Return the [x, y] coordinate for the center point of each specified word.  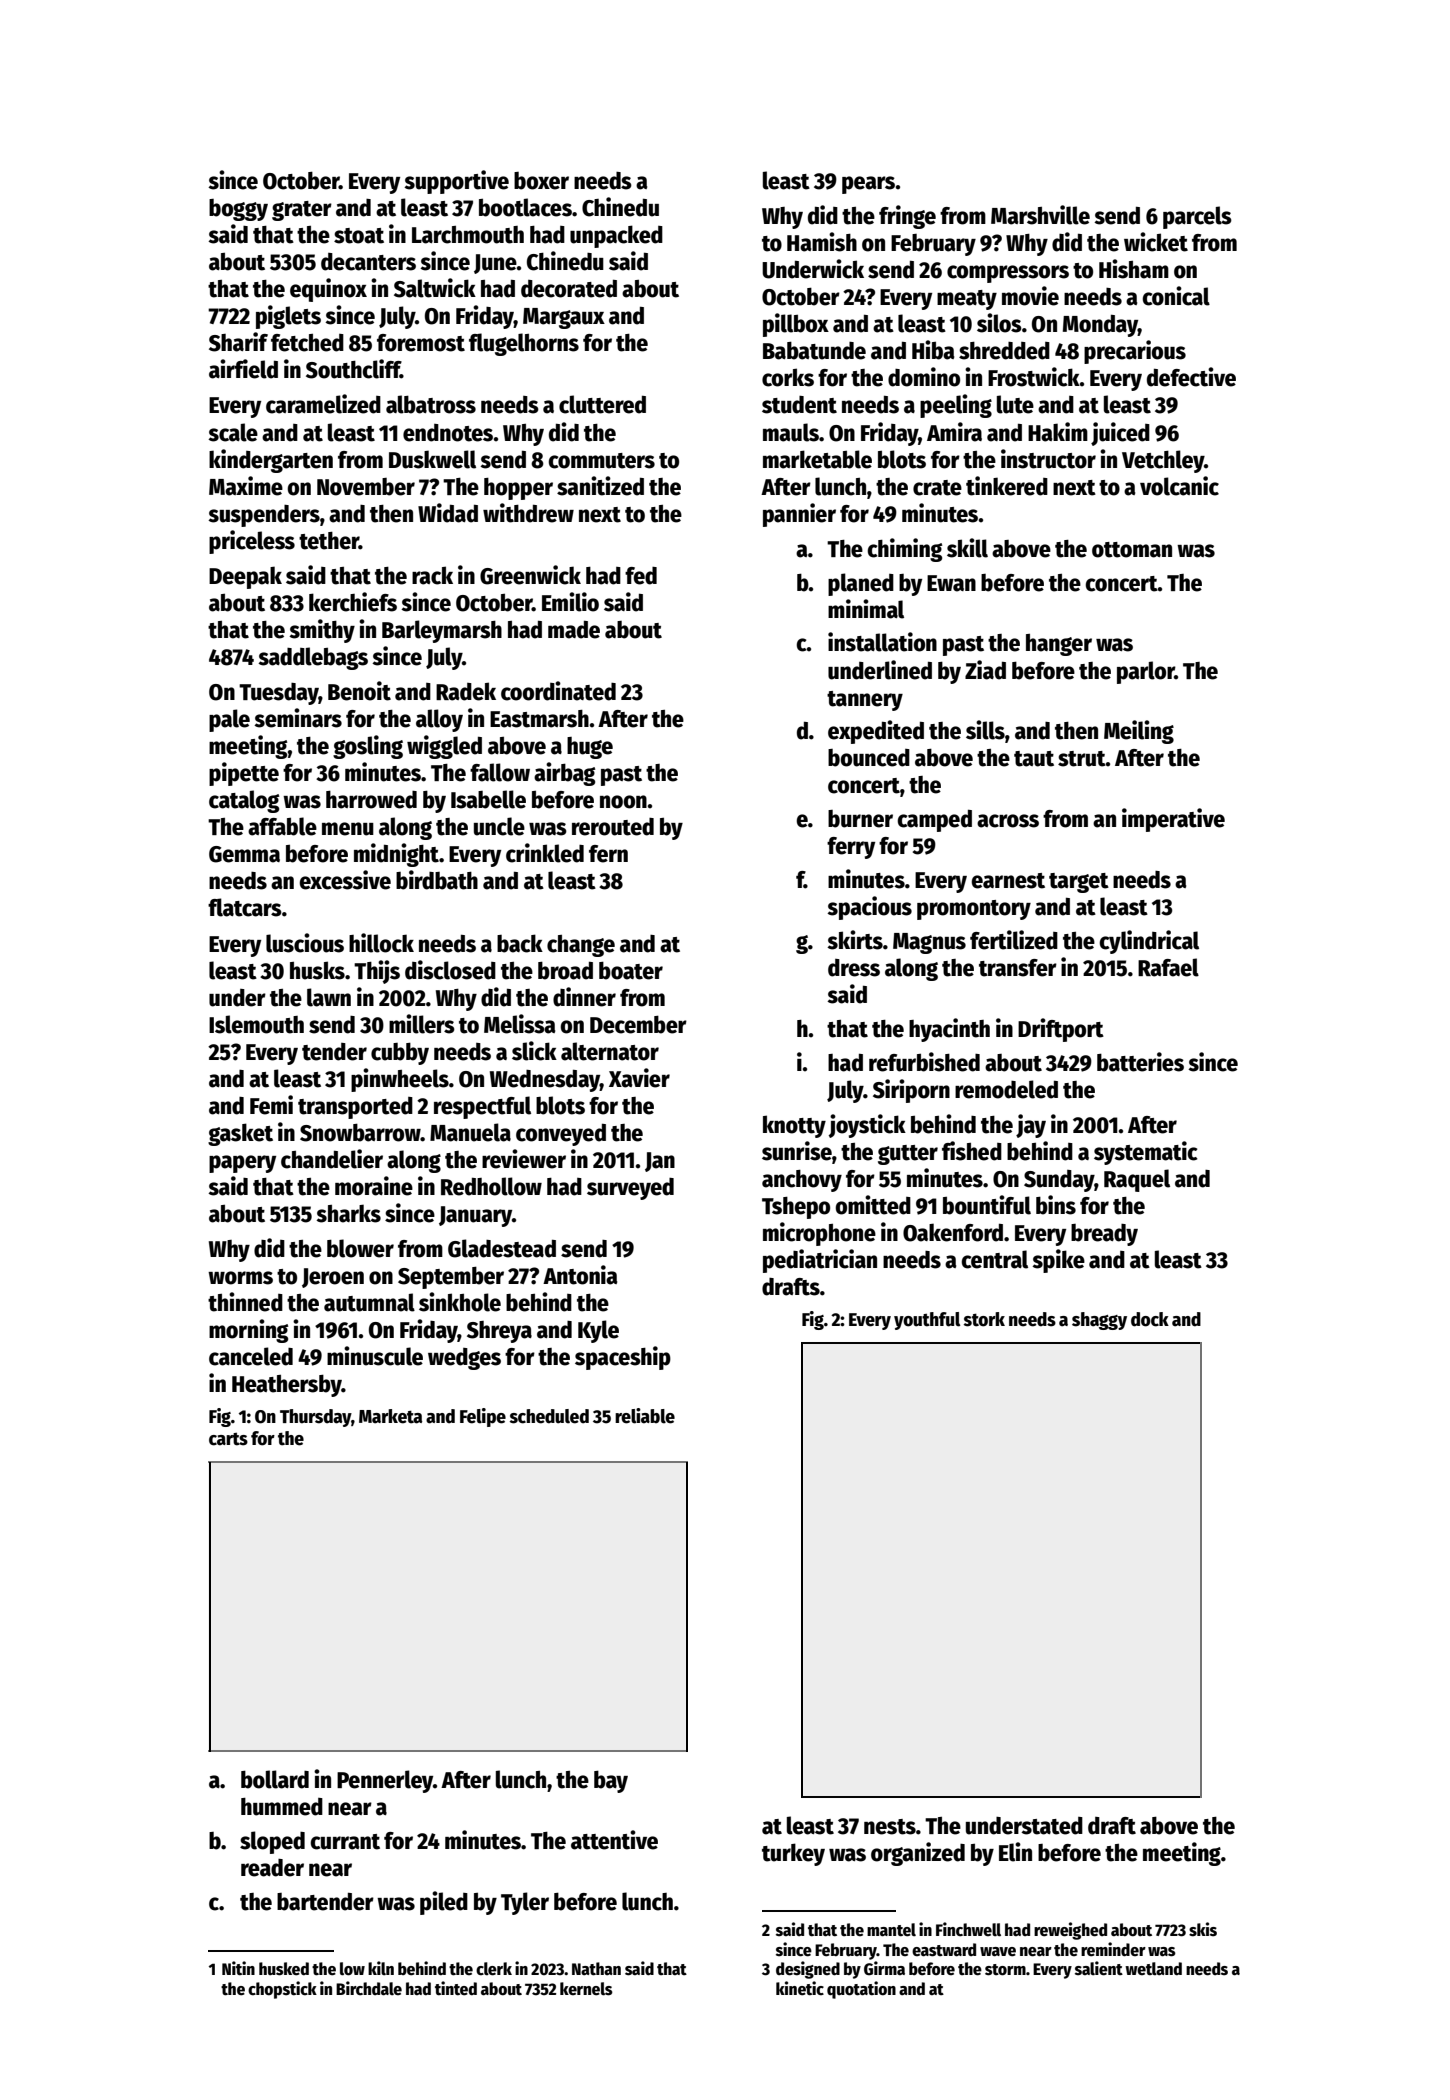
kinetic [800, 1988]
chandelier [332, 1159]
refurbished [924, 1062]
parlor [1146, 672]
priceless [252, 542]
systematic [1146, 1153]
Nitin [238, 1968]
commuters [602, 461]
